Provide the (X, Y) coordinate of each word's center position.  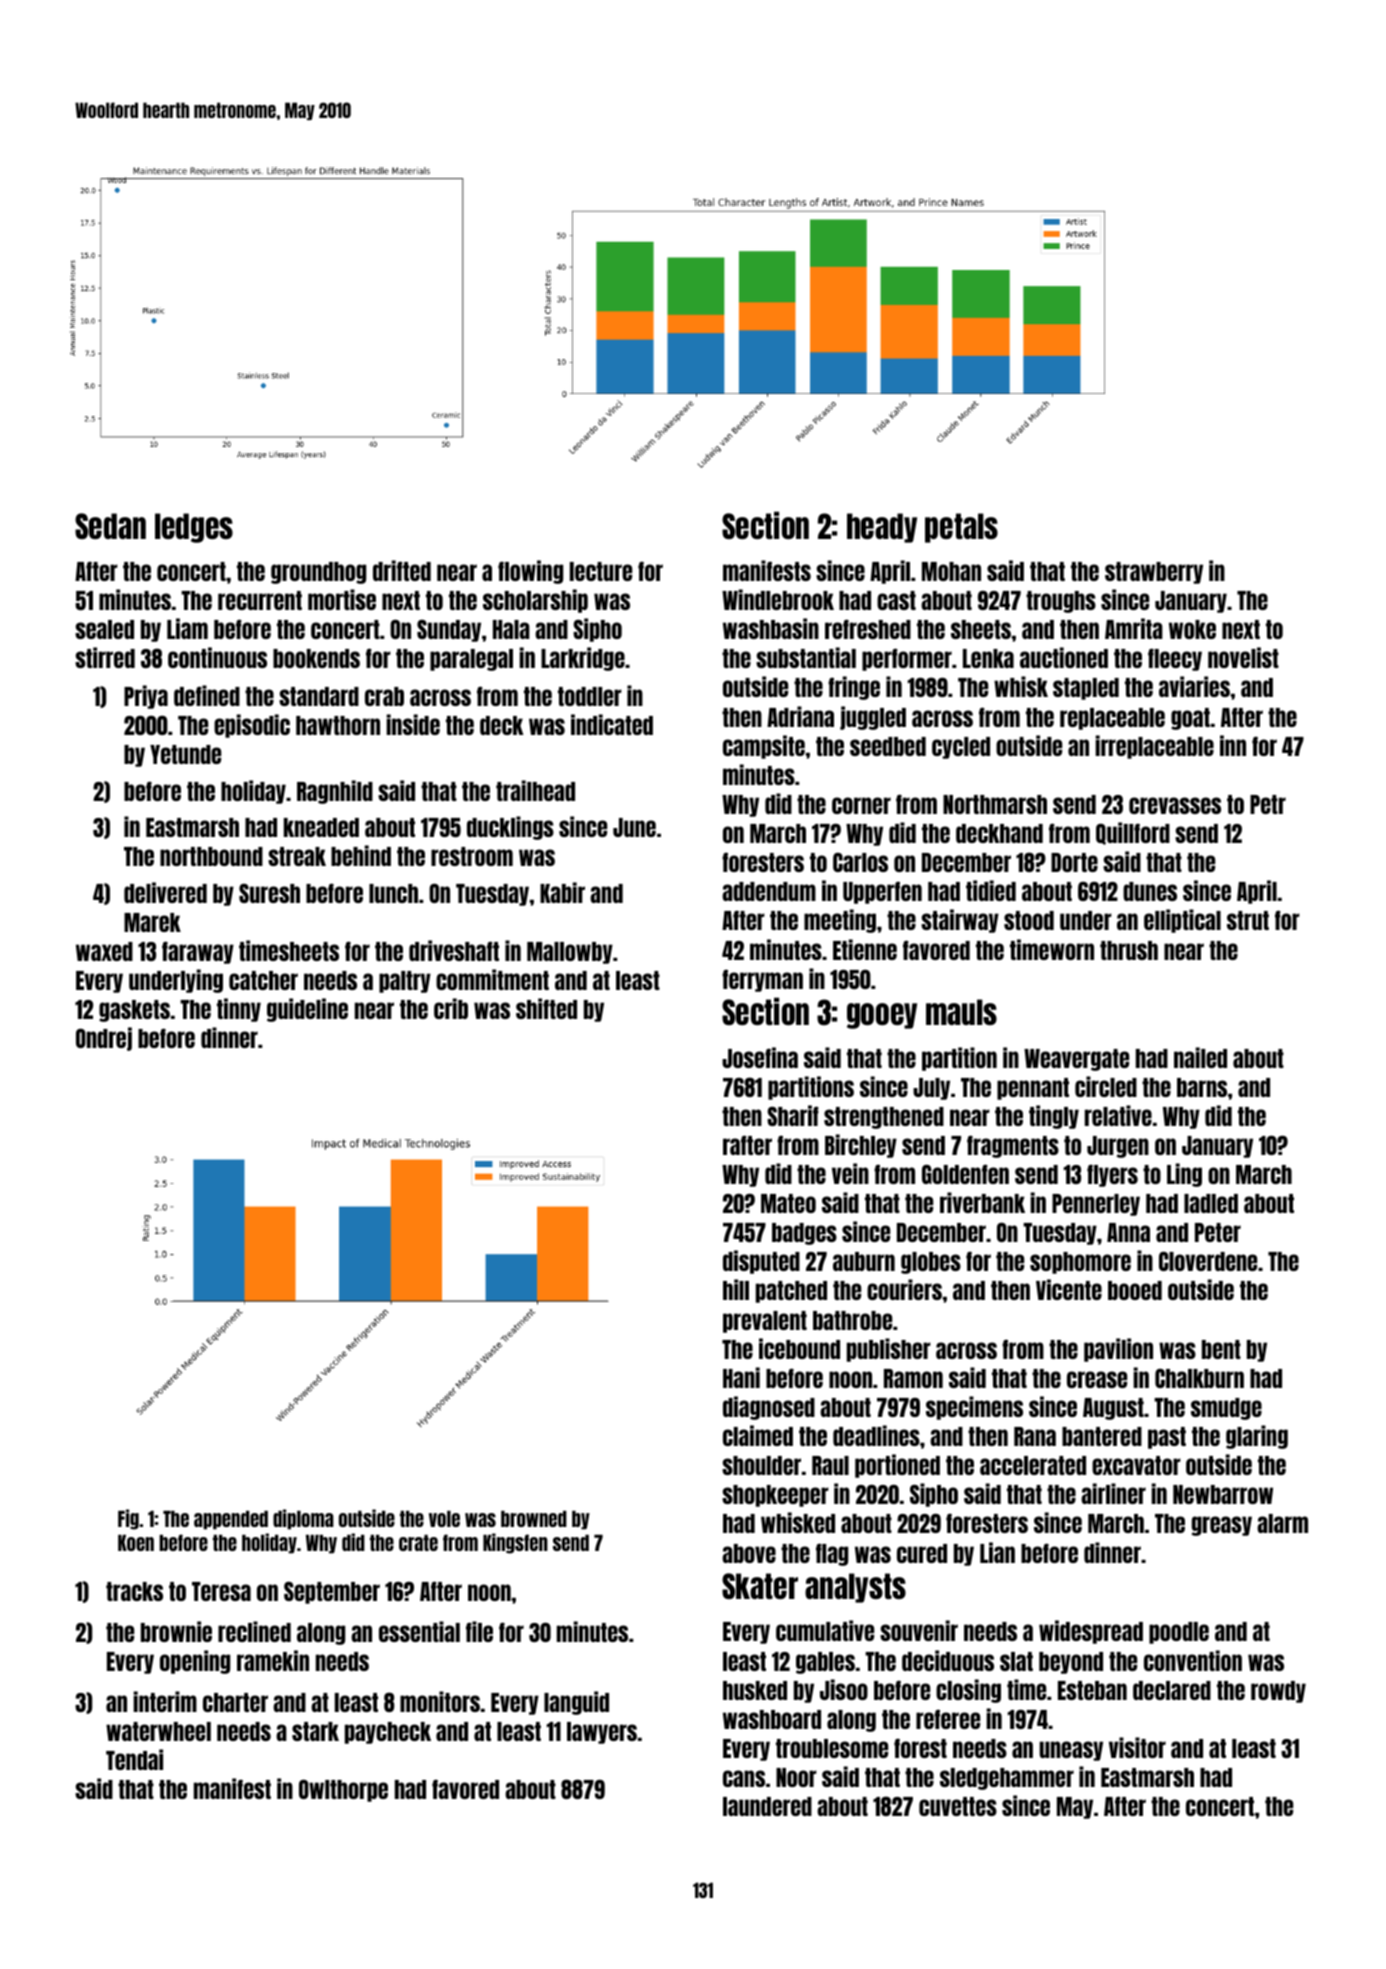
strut (1248, 920)
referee (948, 1719)
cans (744, 1778)
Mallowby (570, 953)
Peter (1218, 1232)
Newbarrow (1223, 1494)
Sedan (110, 526)
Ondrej (104, 1039)
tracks (134, 1591)
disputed (761, 1262)
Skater (760, 1586)
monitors (440, 1701)
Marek (152, 922)
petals (961, 528)
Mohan (951, 571)
